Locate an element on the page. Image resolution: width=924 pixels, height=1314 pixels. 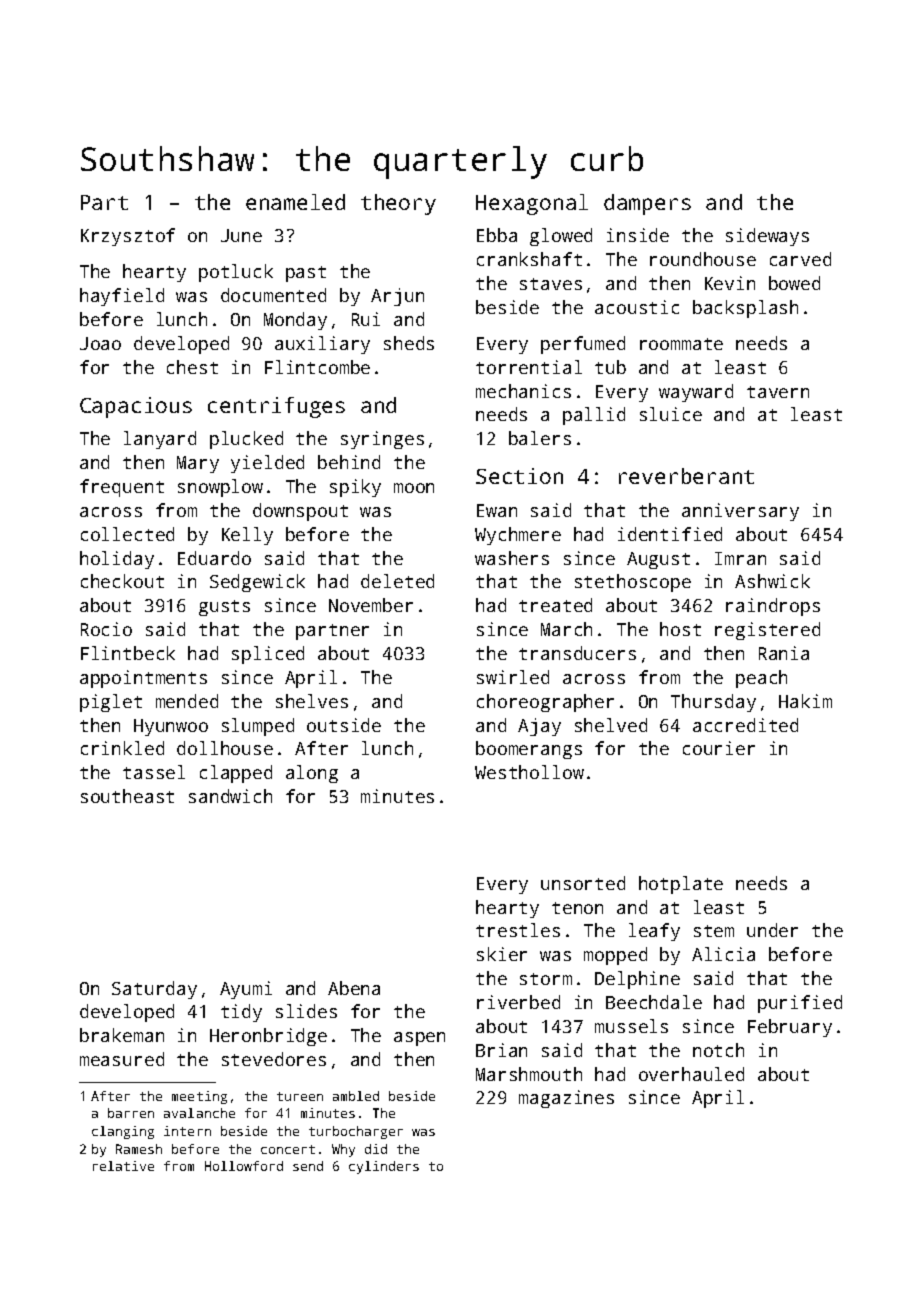
sandwich is located at coordinates (230, 796).
